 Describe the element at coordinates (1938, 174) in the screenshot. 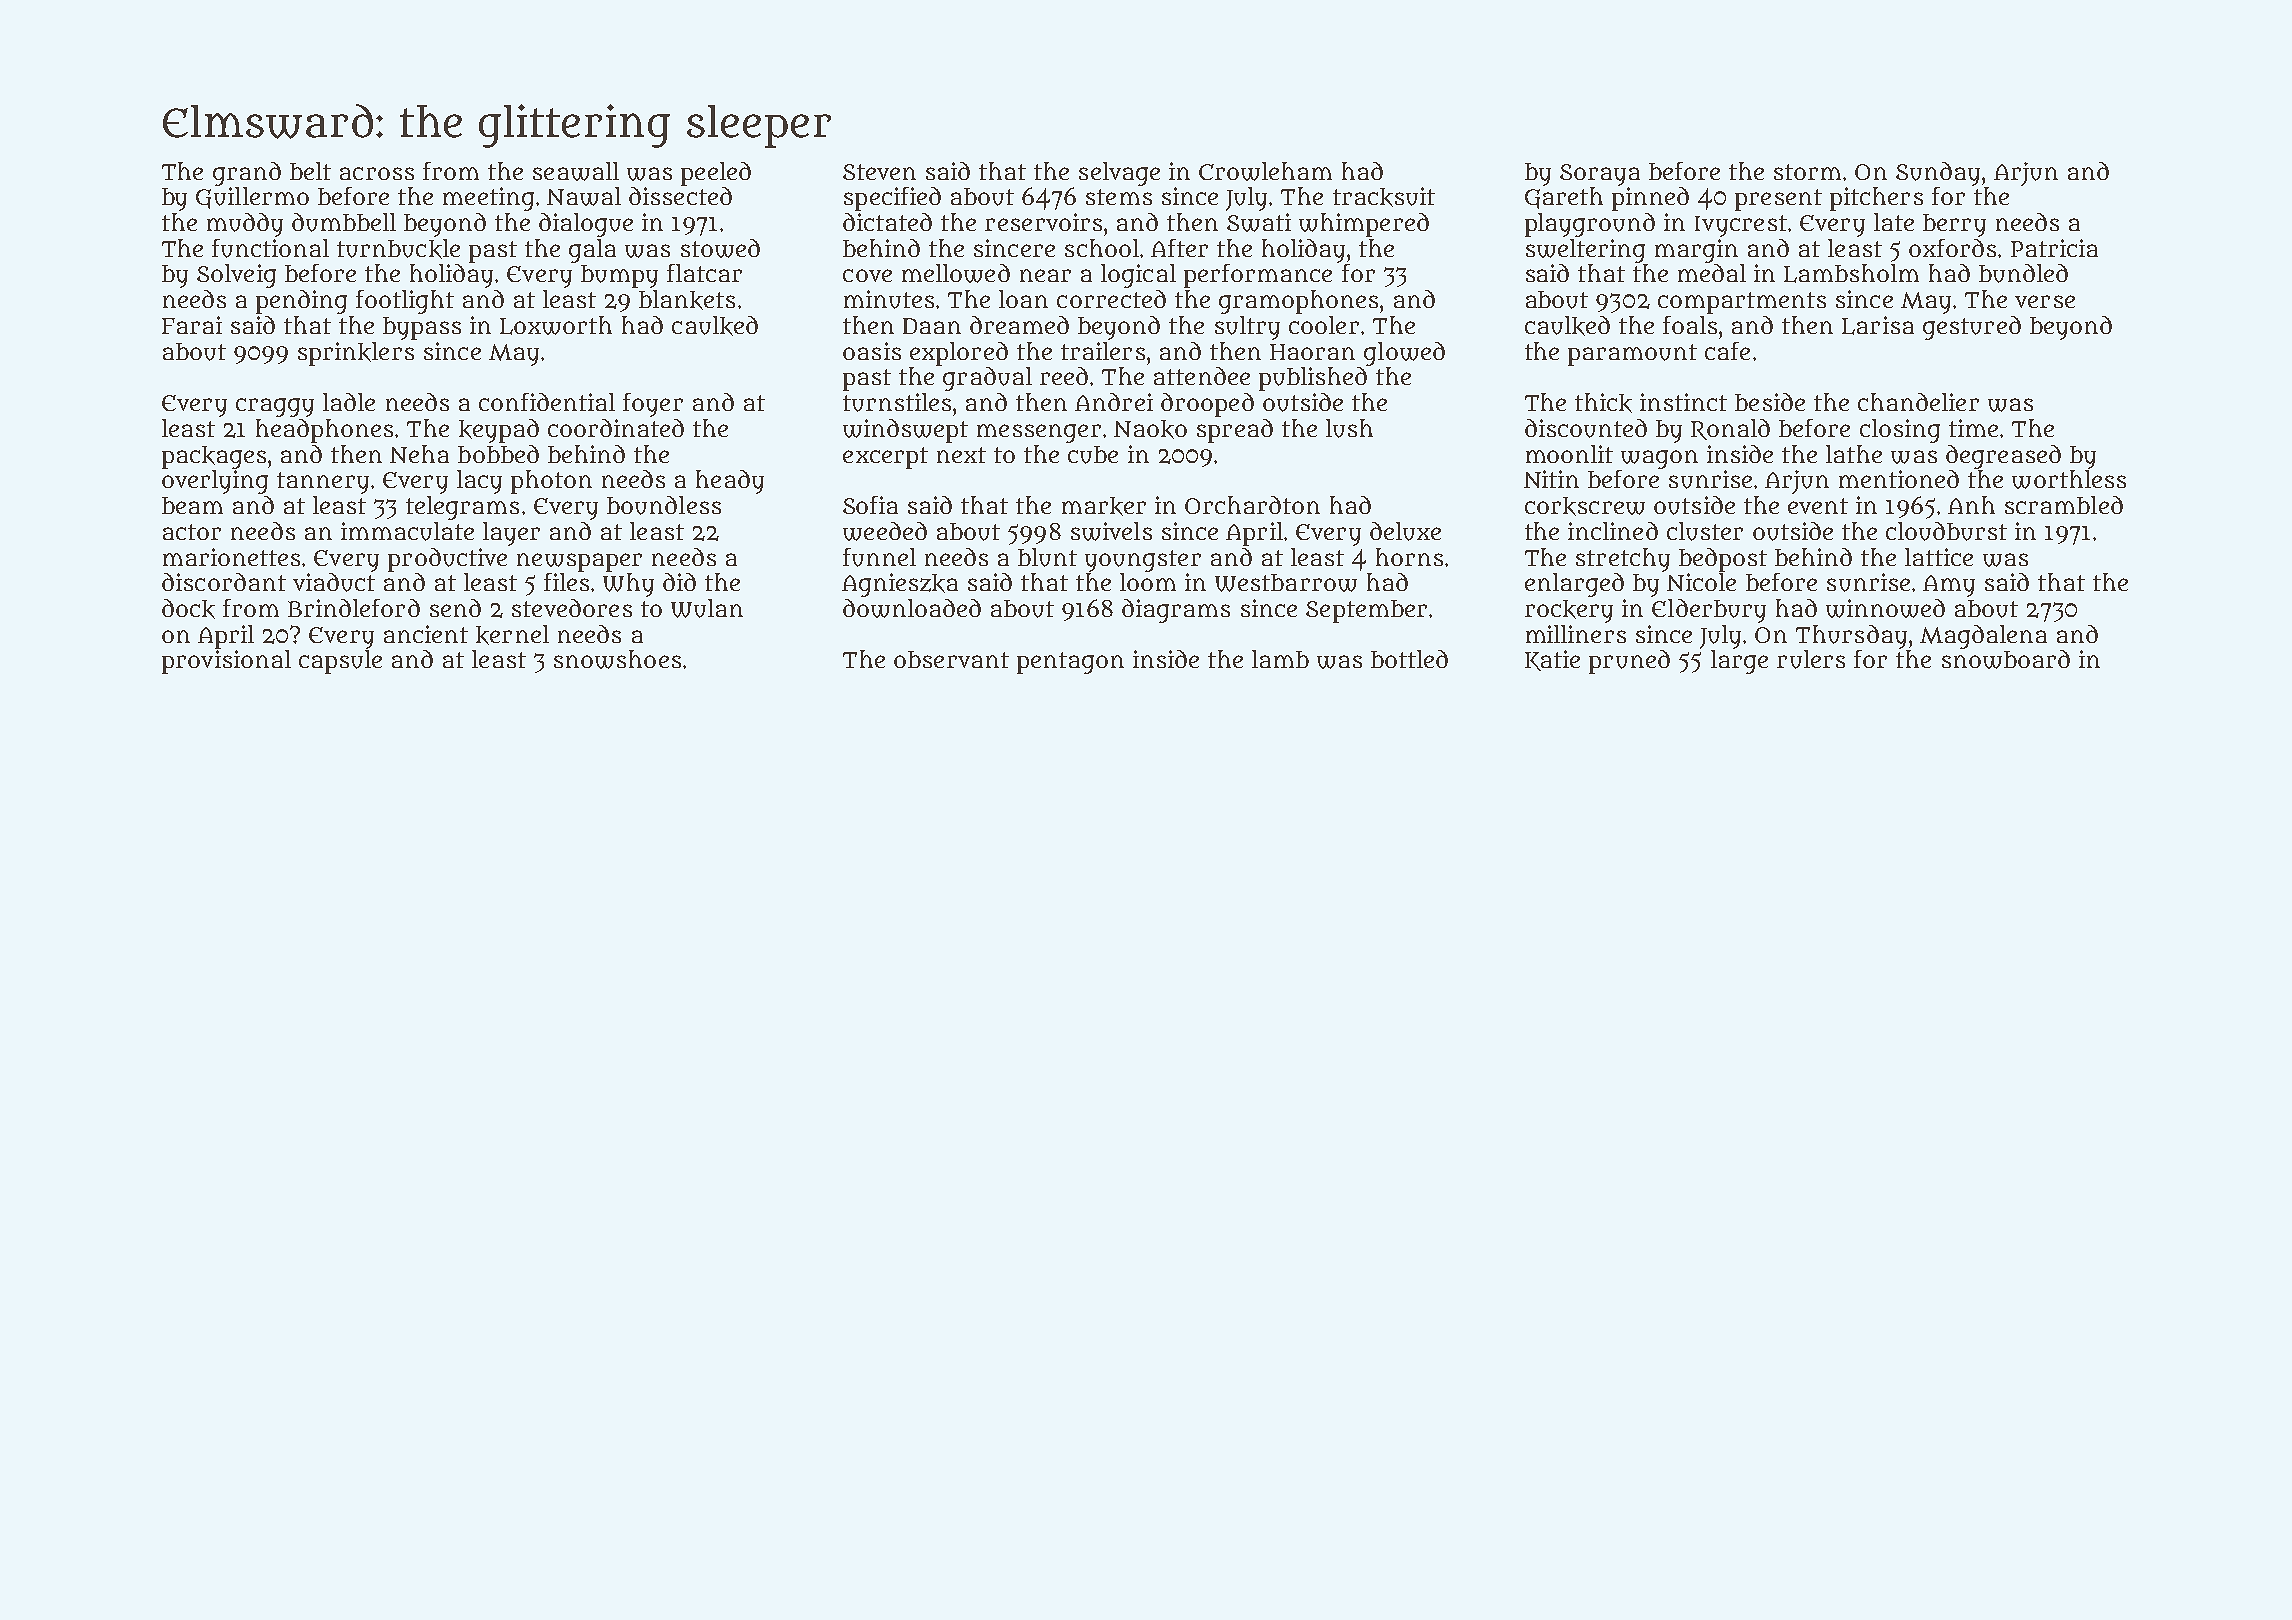

I see `Sunday` at that location.
